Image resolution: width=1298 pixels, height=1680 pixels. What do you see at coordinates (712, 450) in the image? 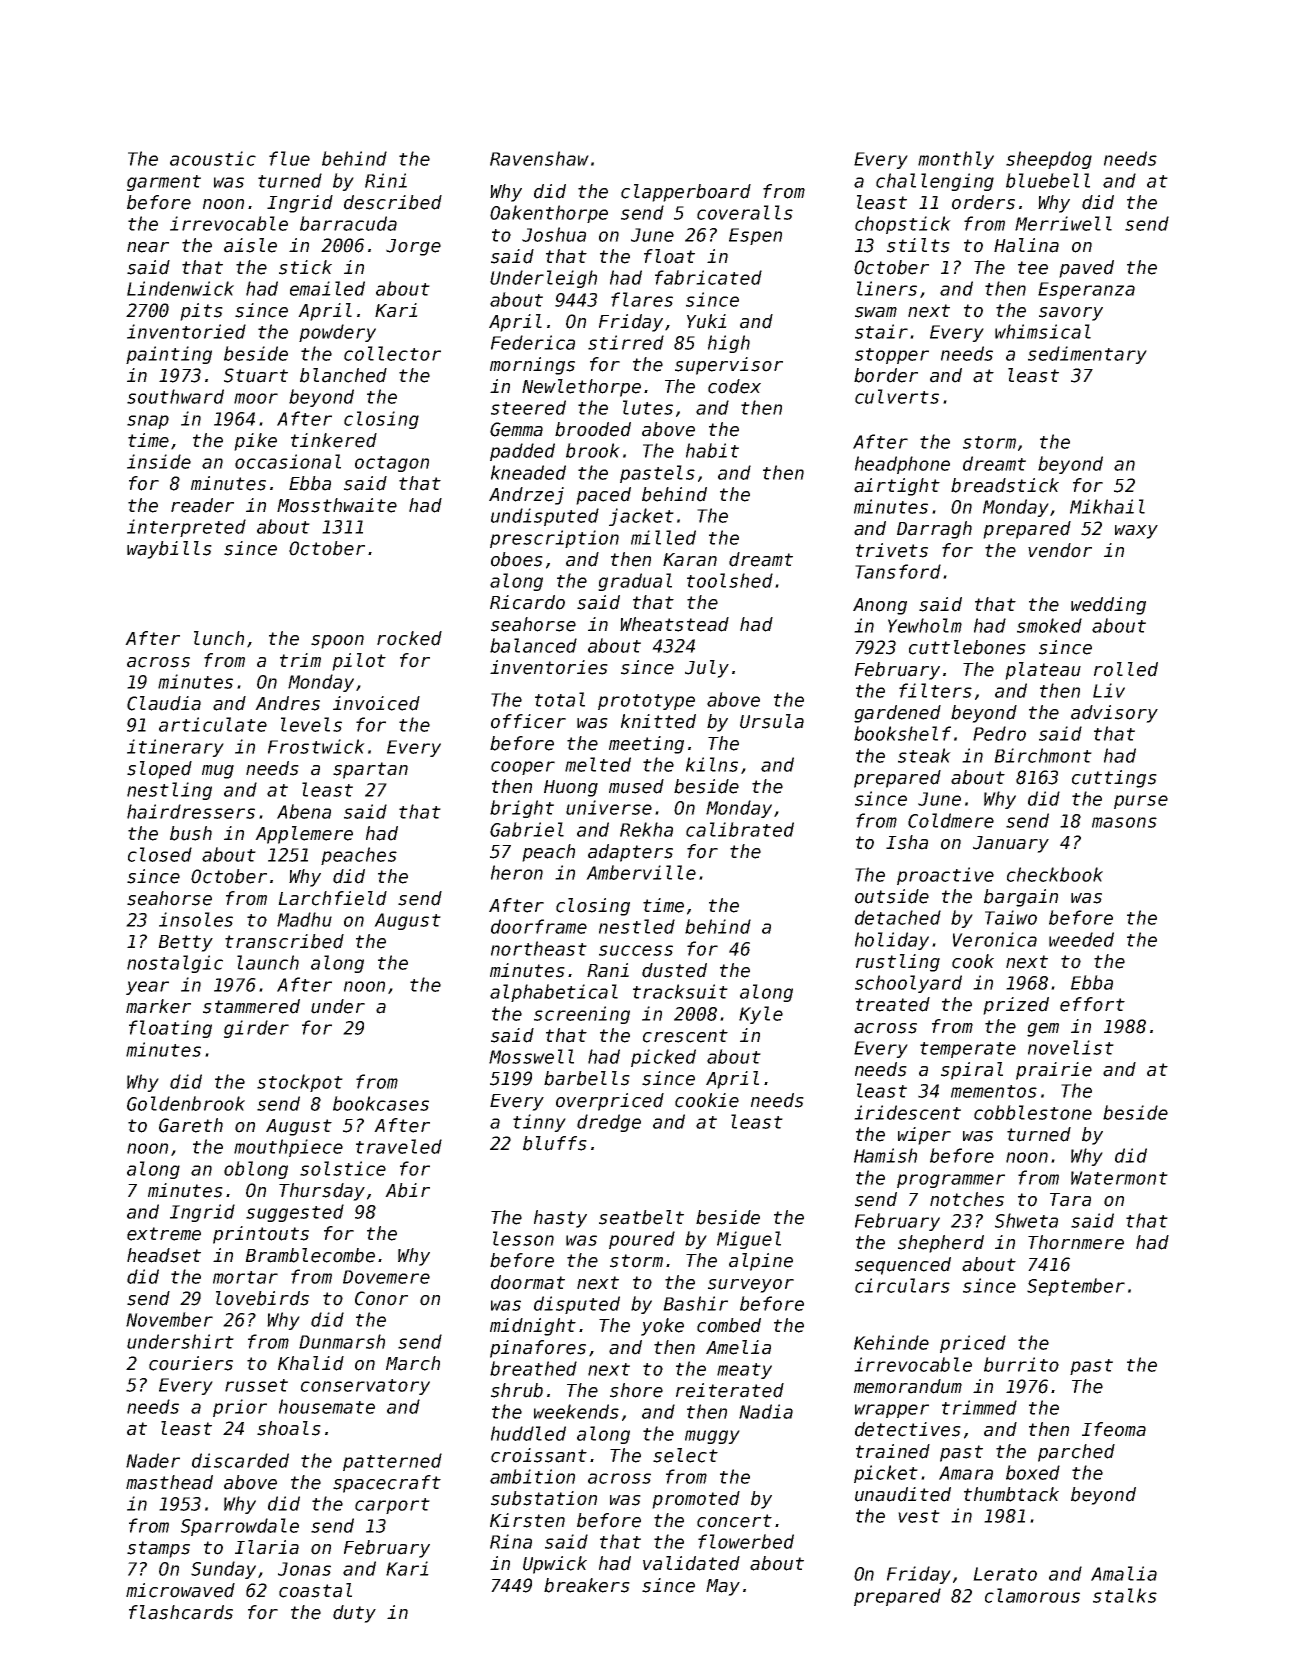
I see `habit` at bounding box center [712, 450].
